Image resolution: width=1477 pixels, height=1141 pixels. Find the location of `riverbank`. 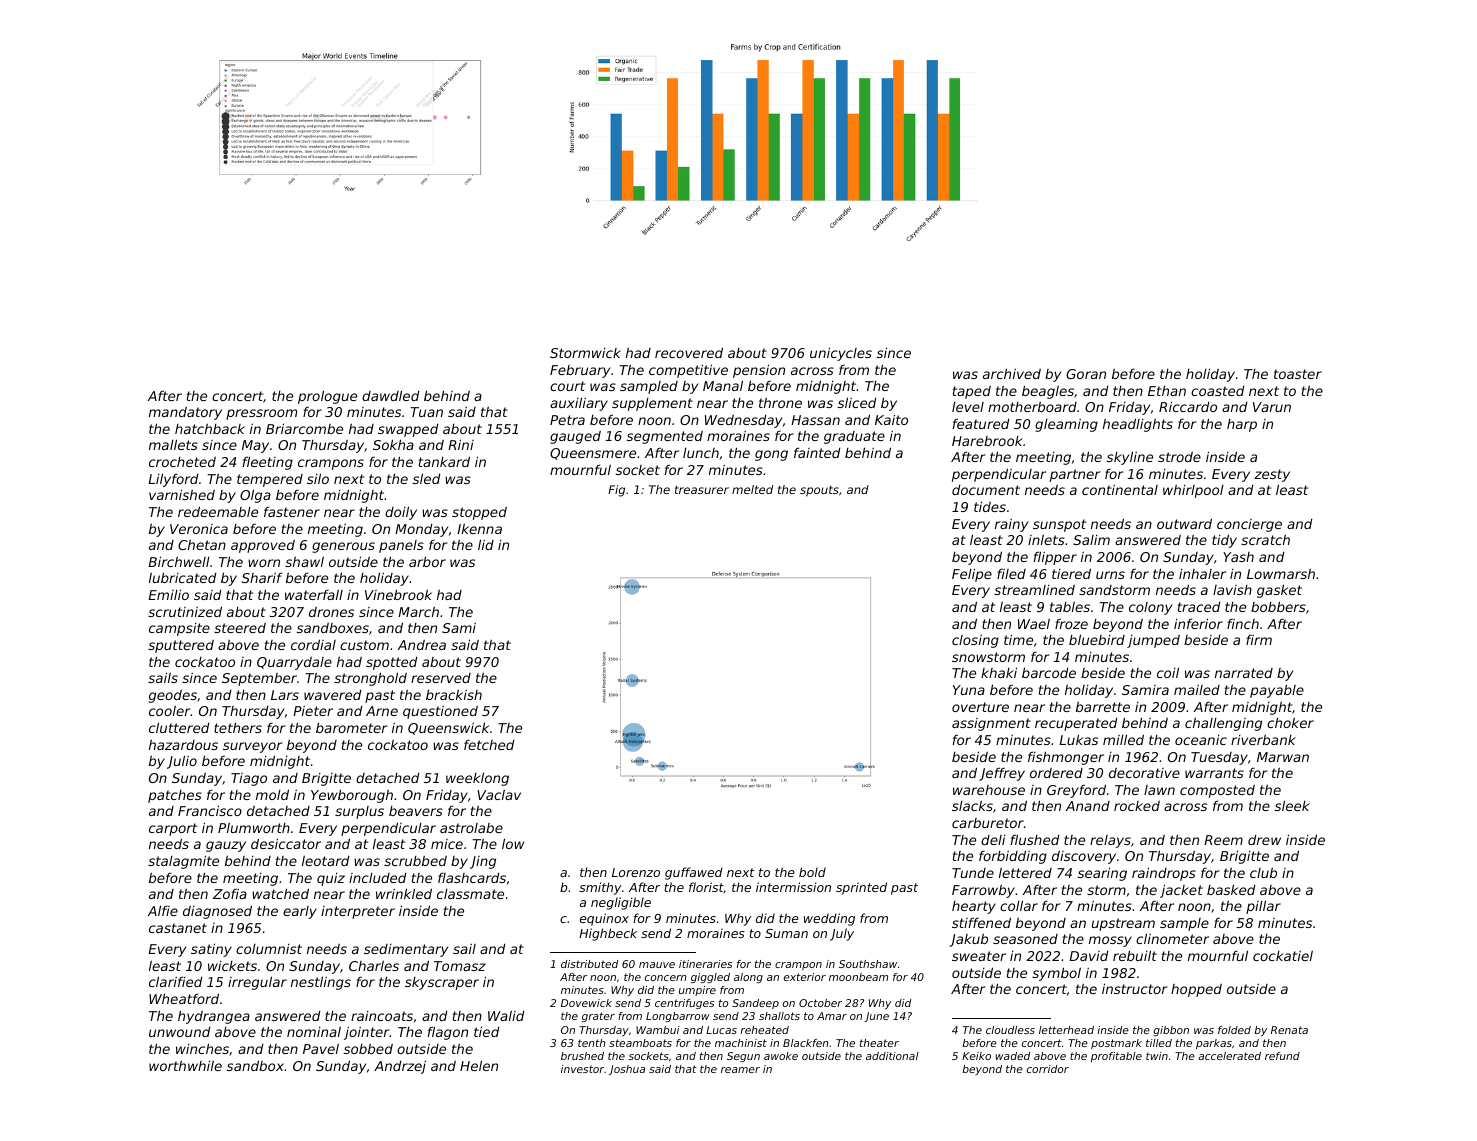

riverbank is located at coordinates (1263, 740).
